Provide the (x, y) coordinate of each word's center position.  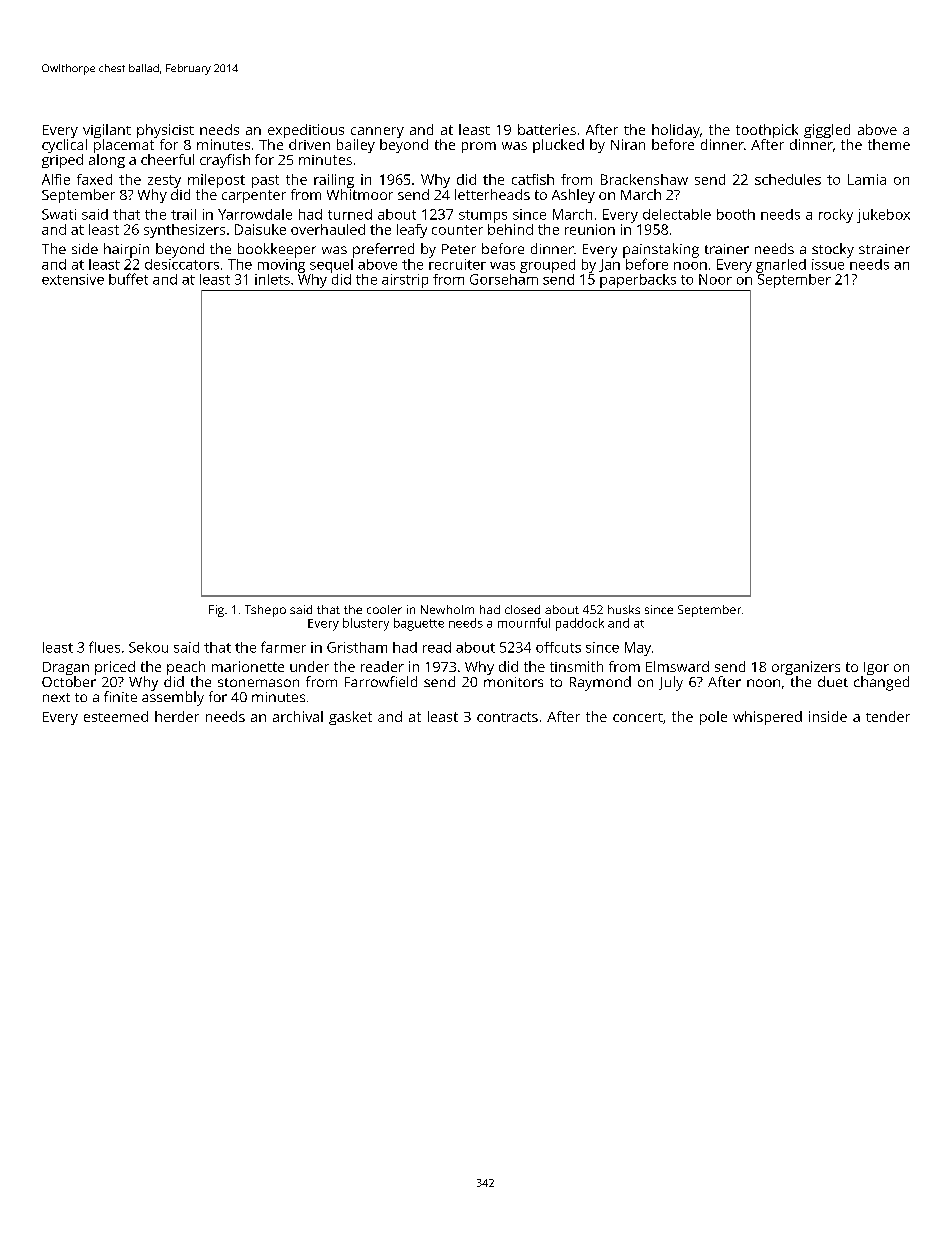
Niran (628, 144)
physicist (165, 131)
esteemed (116, 716)
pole (713, 718)
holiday (676, 131)
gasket (350, 718)
